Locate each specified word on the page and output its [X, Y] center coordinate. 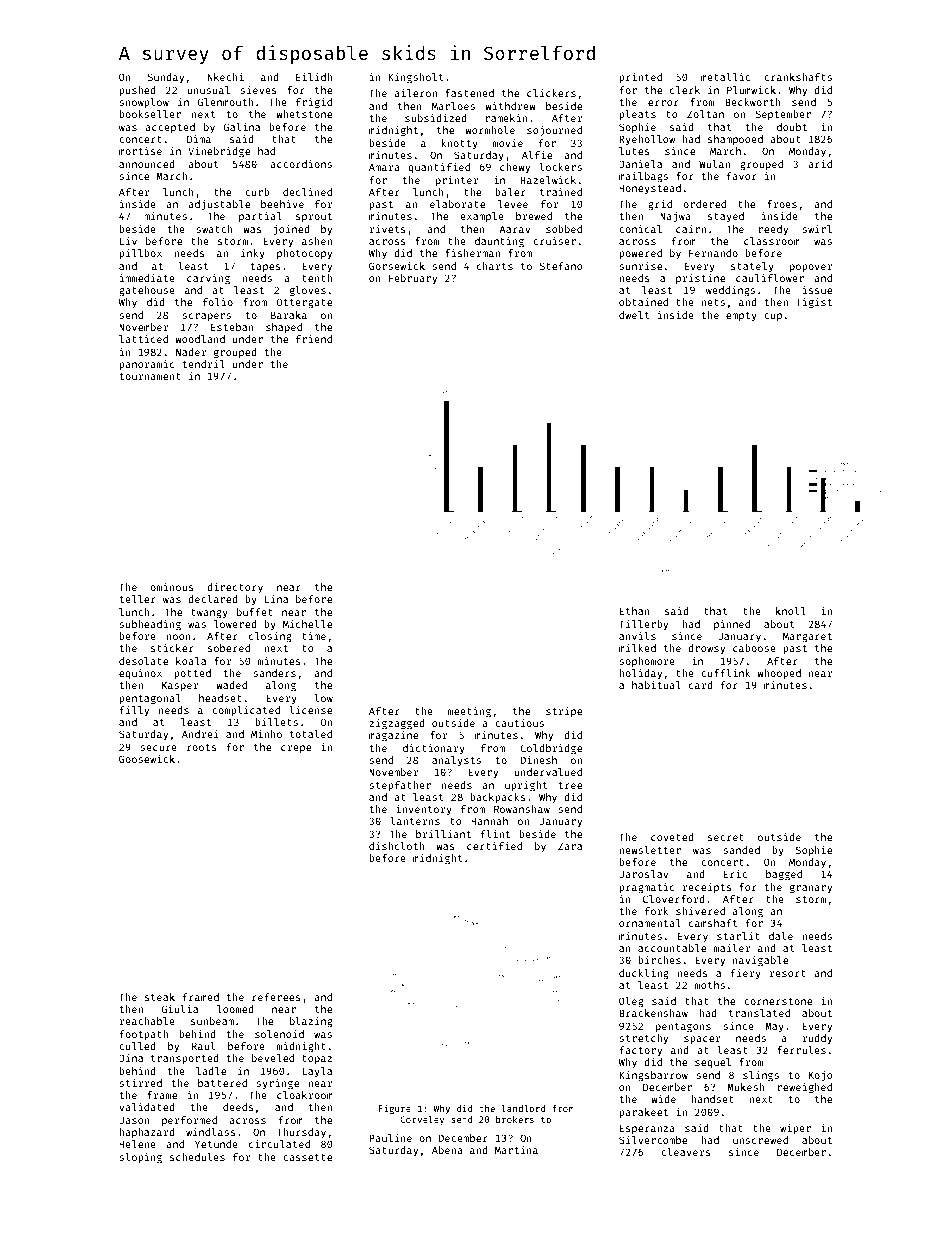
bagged [784, 875]
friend [314, 339]
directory [235, 588]
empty [741, 316]
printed [640, 78]
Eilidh [314, 77]
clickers [551, 93]
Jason [134, 1120]
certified [494, 846]
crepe [296, 749]
